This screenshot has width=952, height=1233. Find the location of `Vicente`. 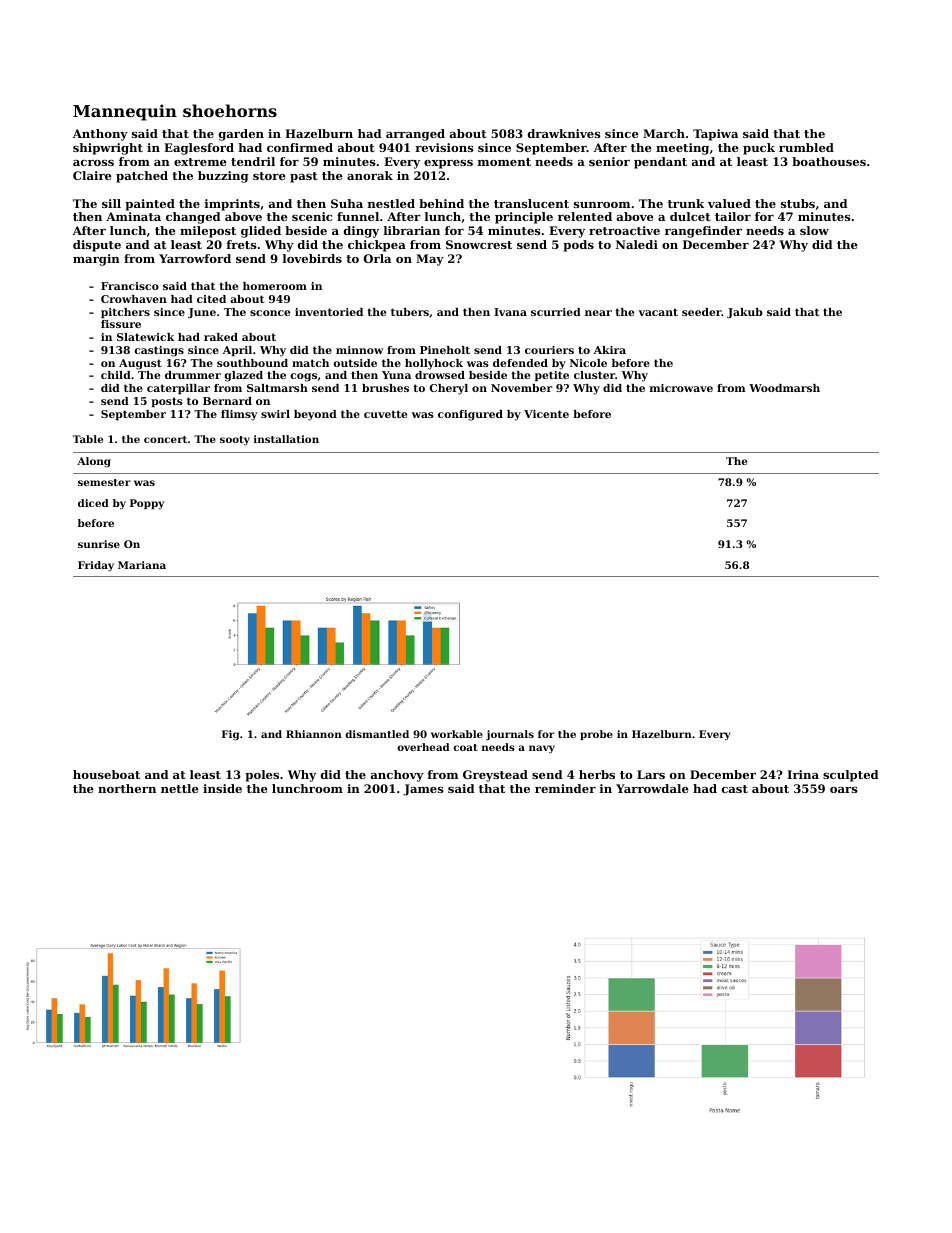

Vicente is located at coordinates (546, 414).
